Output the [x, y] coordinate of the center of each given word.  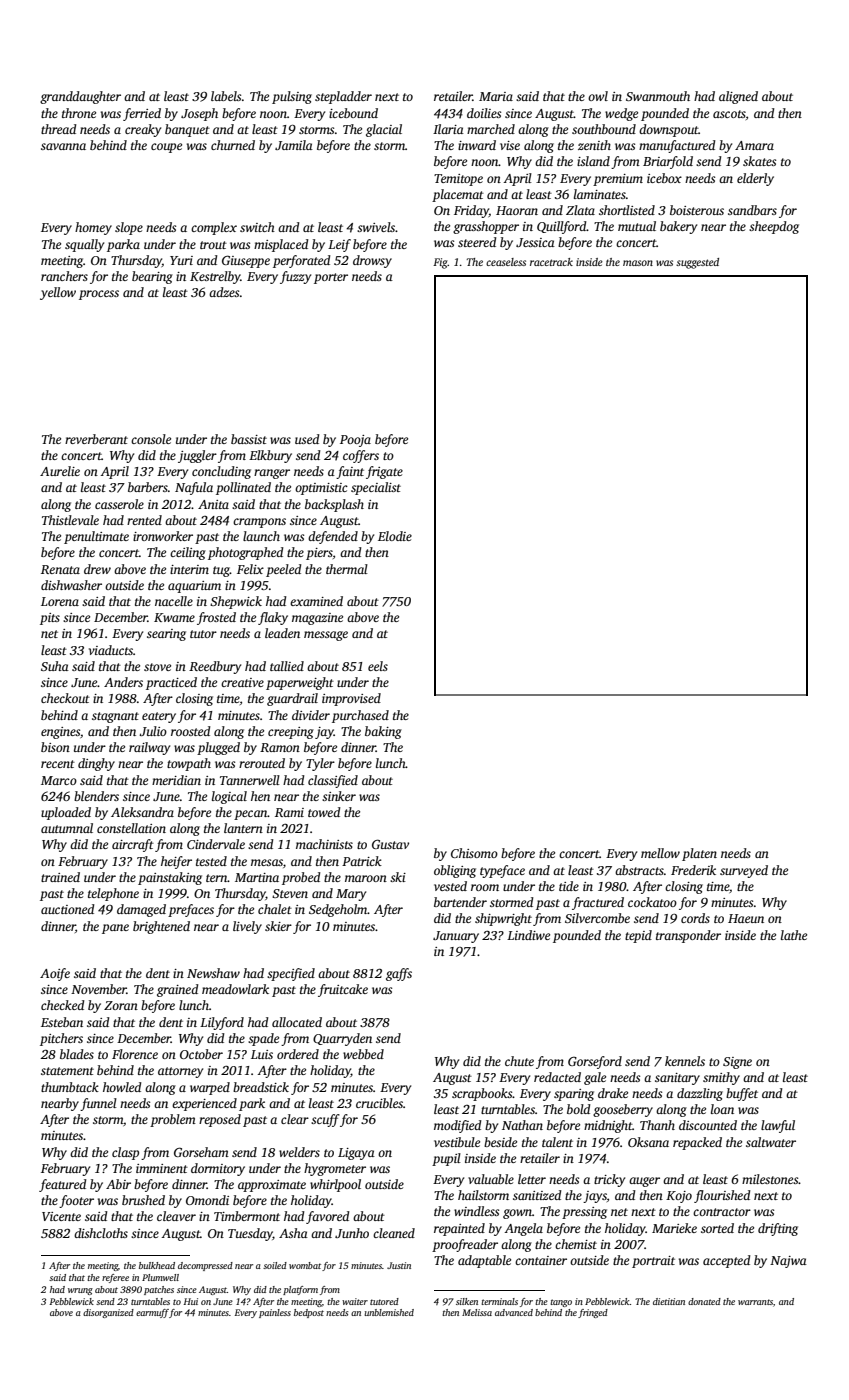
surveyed [744, 871]
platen [699, 854]
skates [759, 161]
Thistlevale [70, 520]
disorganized [108, 1313]
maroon [366, 878]
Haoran [517, 210]
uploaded [66, 813]
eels [378, 666]
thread [58, 129]
